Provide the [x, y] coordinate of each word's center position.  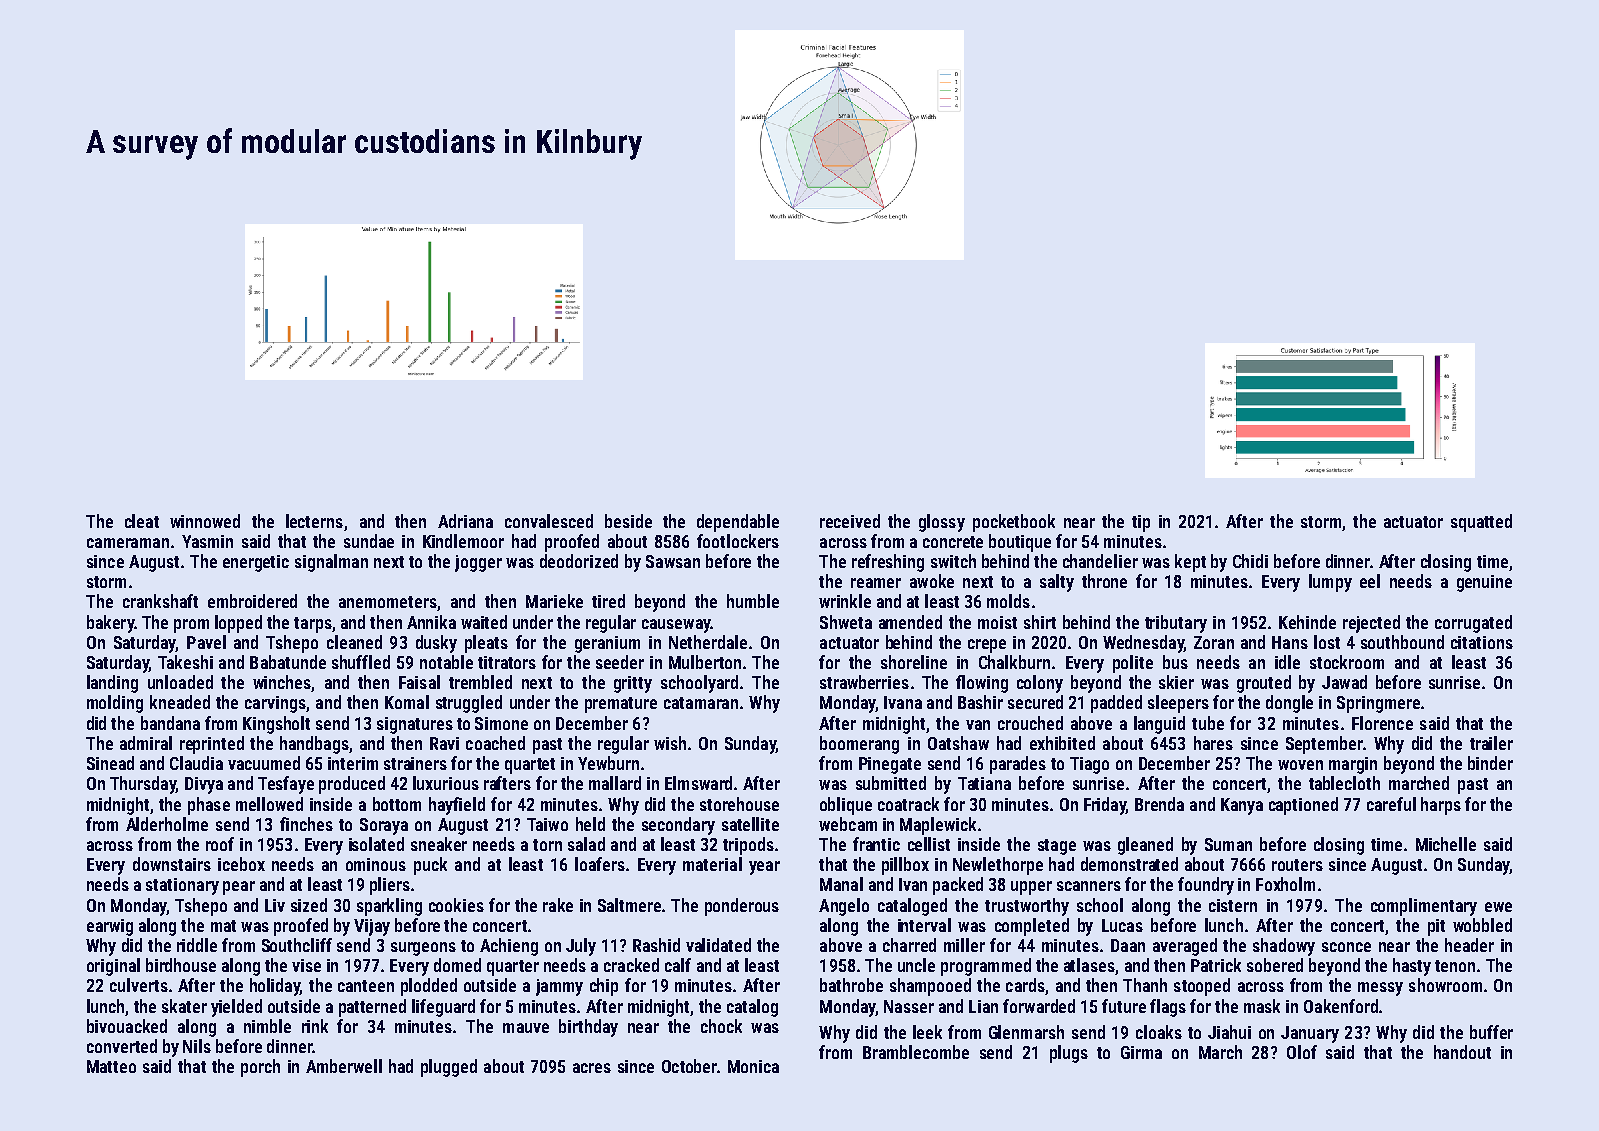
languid [1159, 725]
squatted [1481, 523]
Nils [197, 1046]
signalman [331, 563]
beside [628, 521]
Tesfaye [286, 785]
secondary [678, 826]
